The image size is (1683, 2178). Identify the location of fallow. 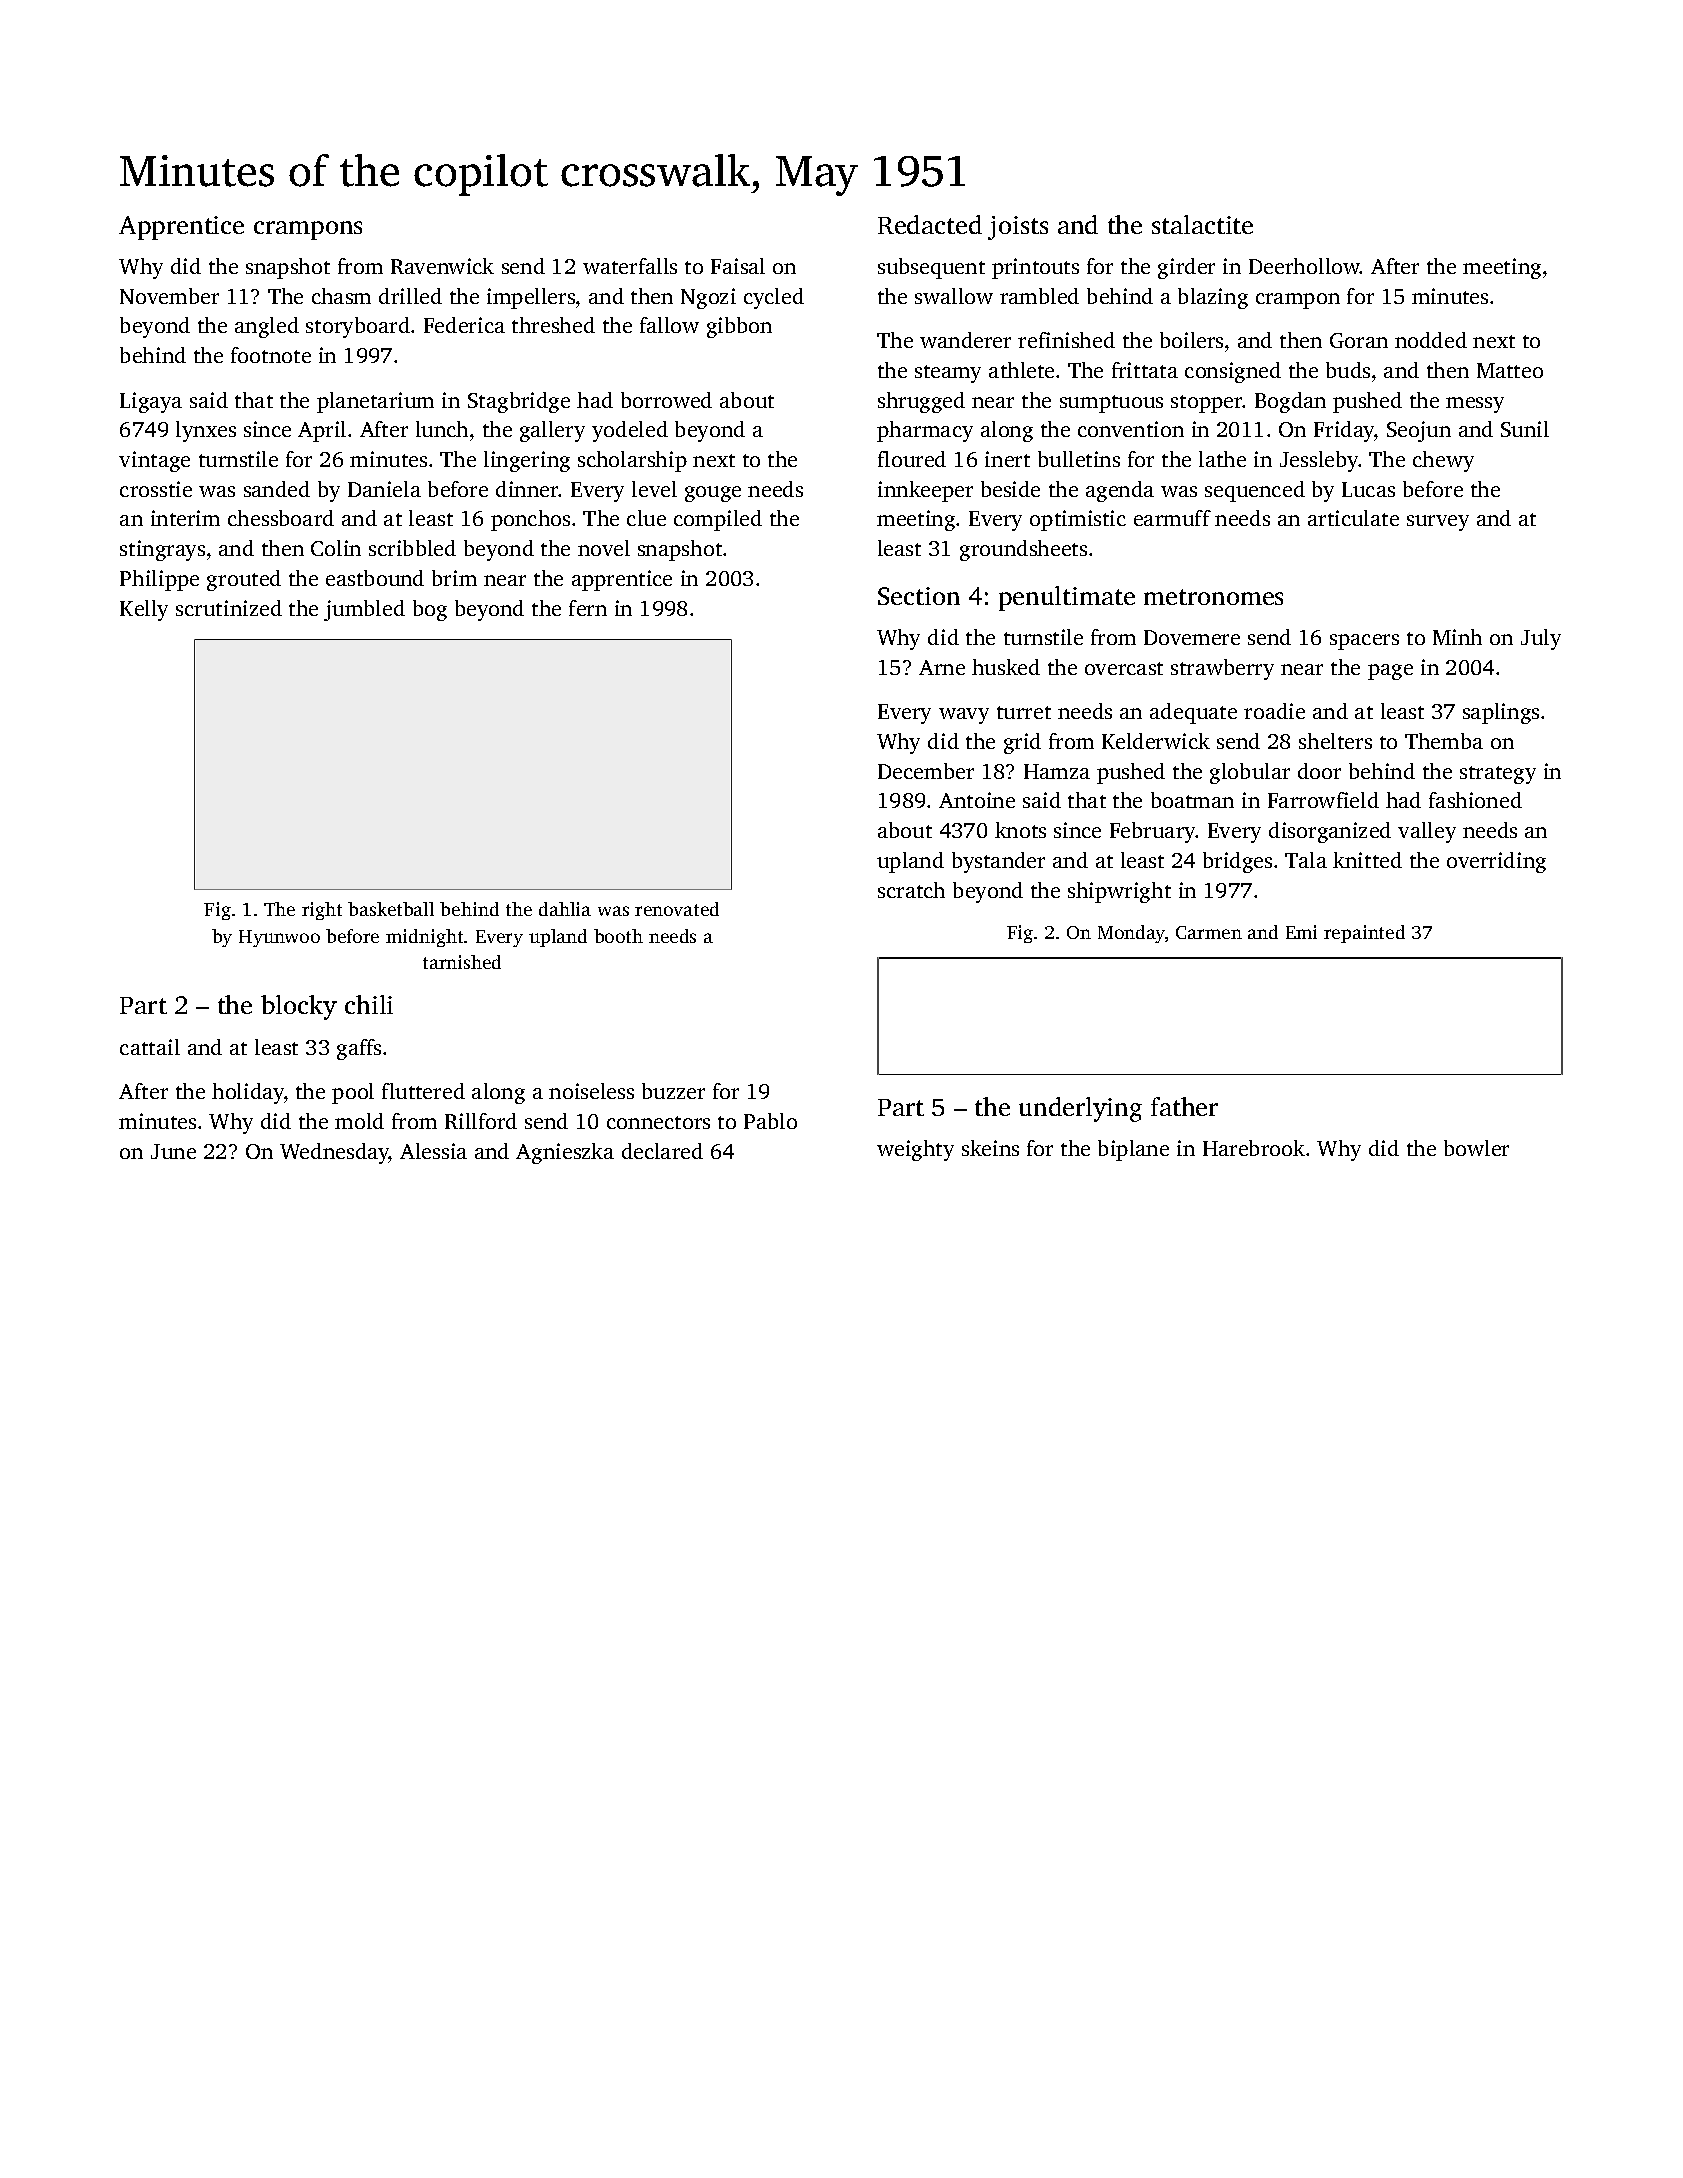
(669, 325).
